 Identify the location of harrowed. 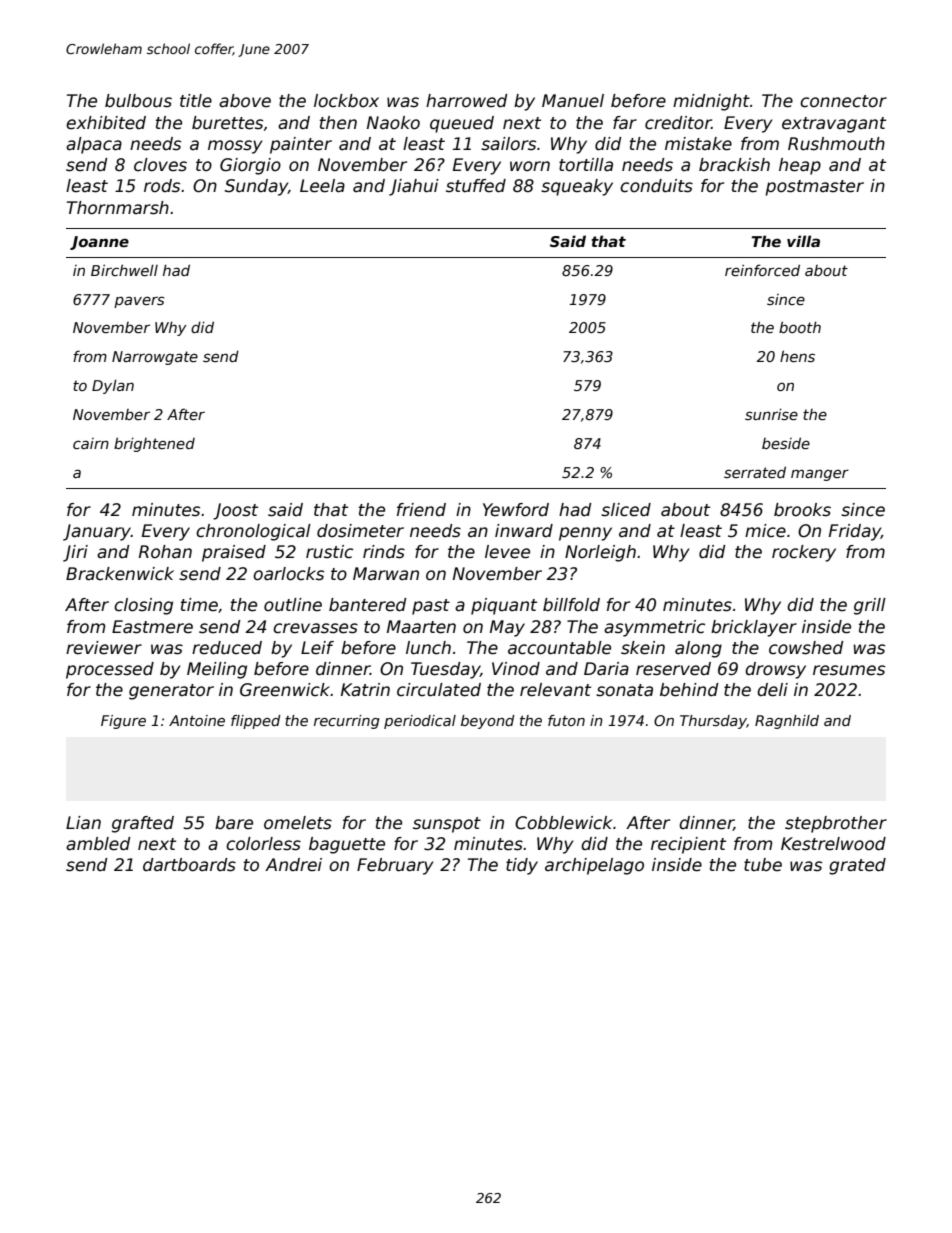
(467, 101).
